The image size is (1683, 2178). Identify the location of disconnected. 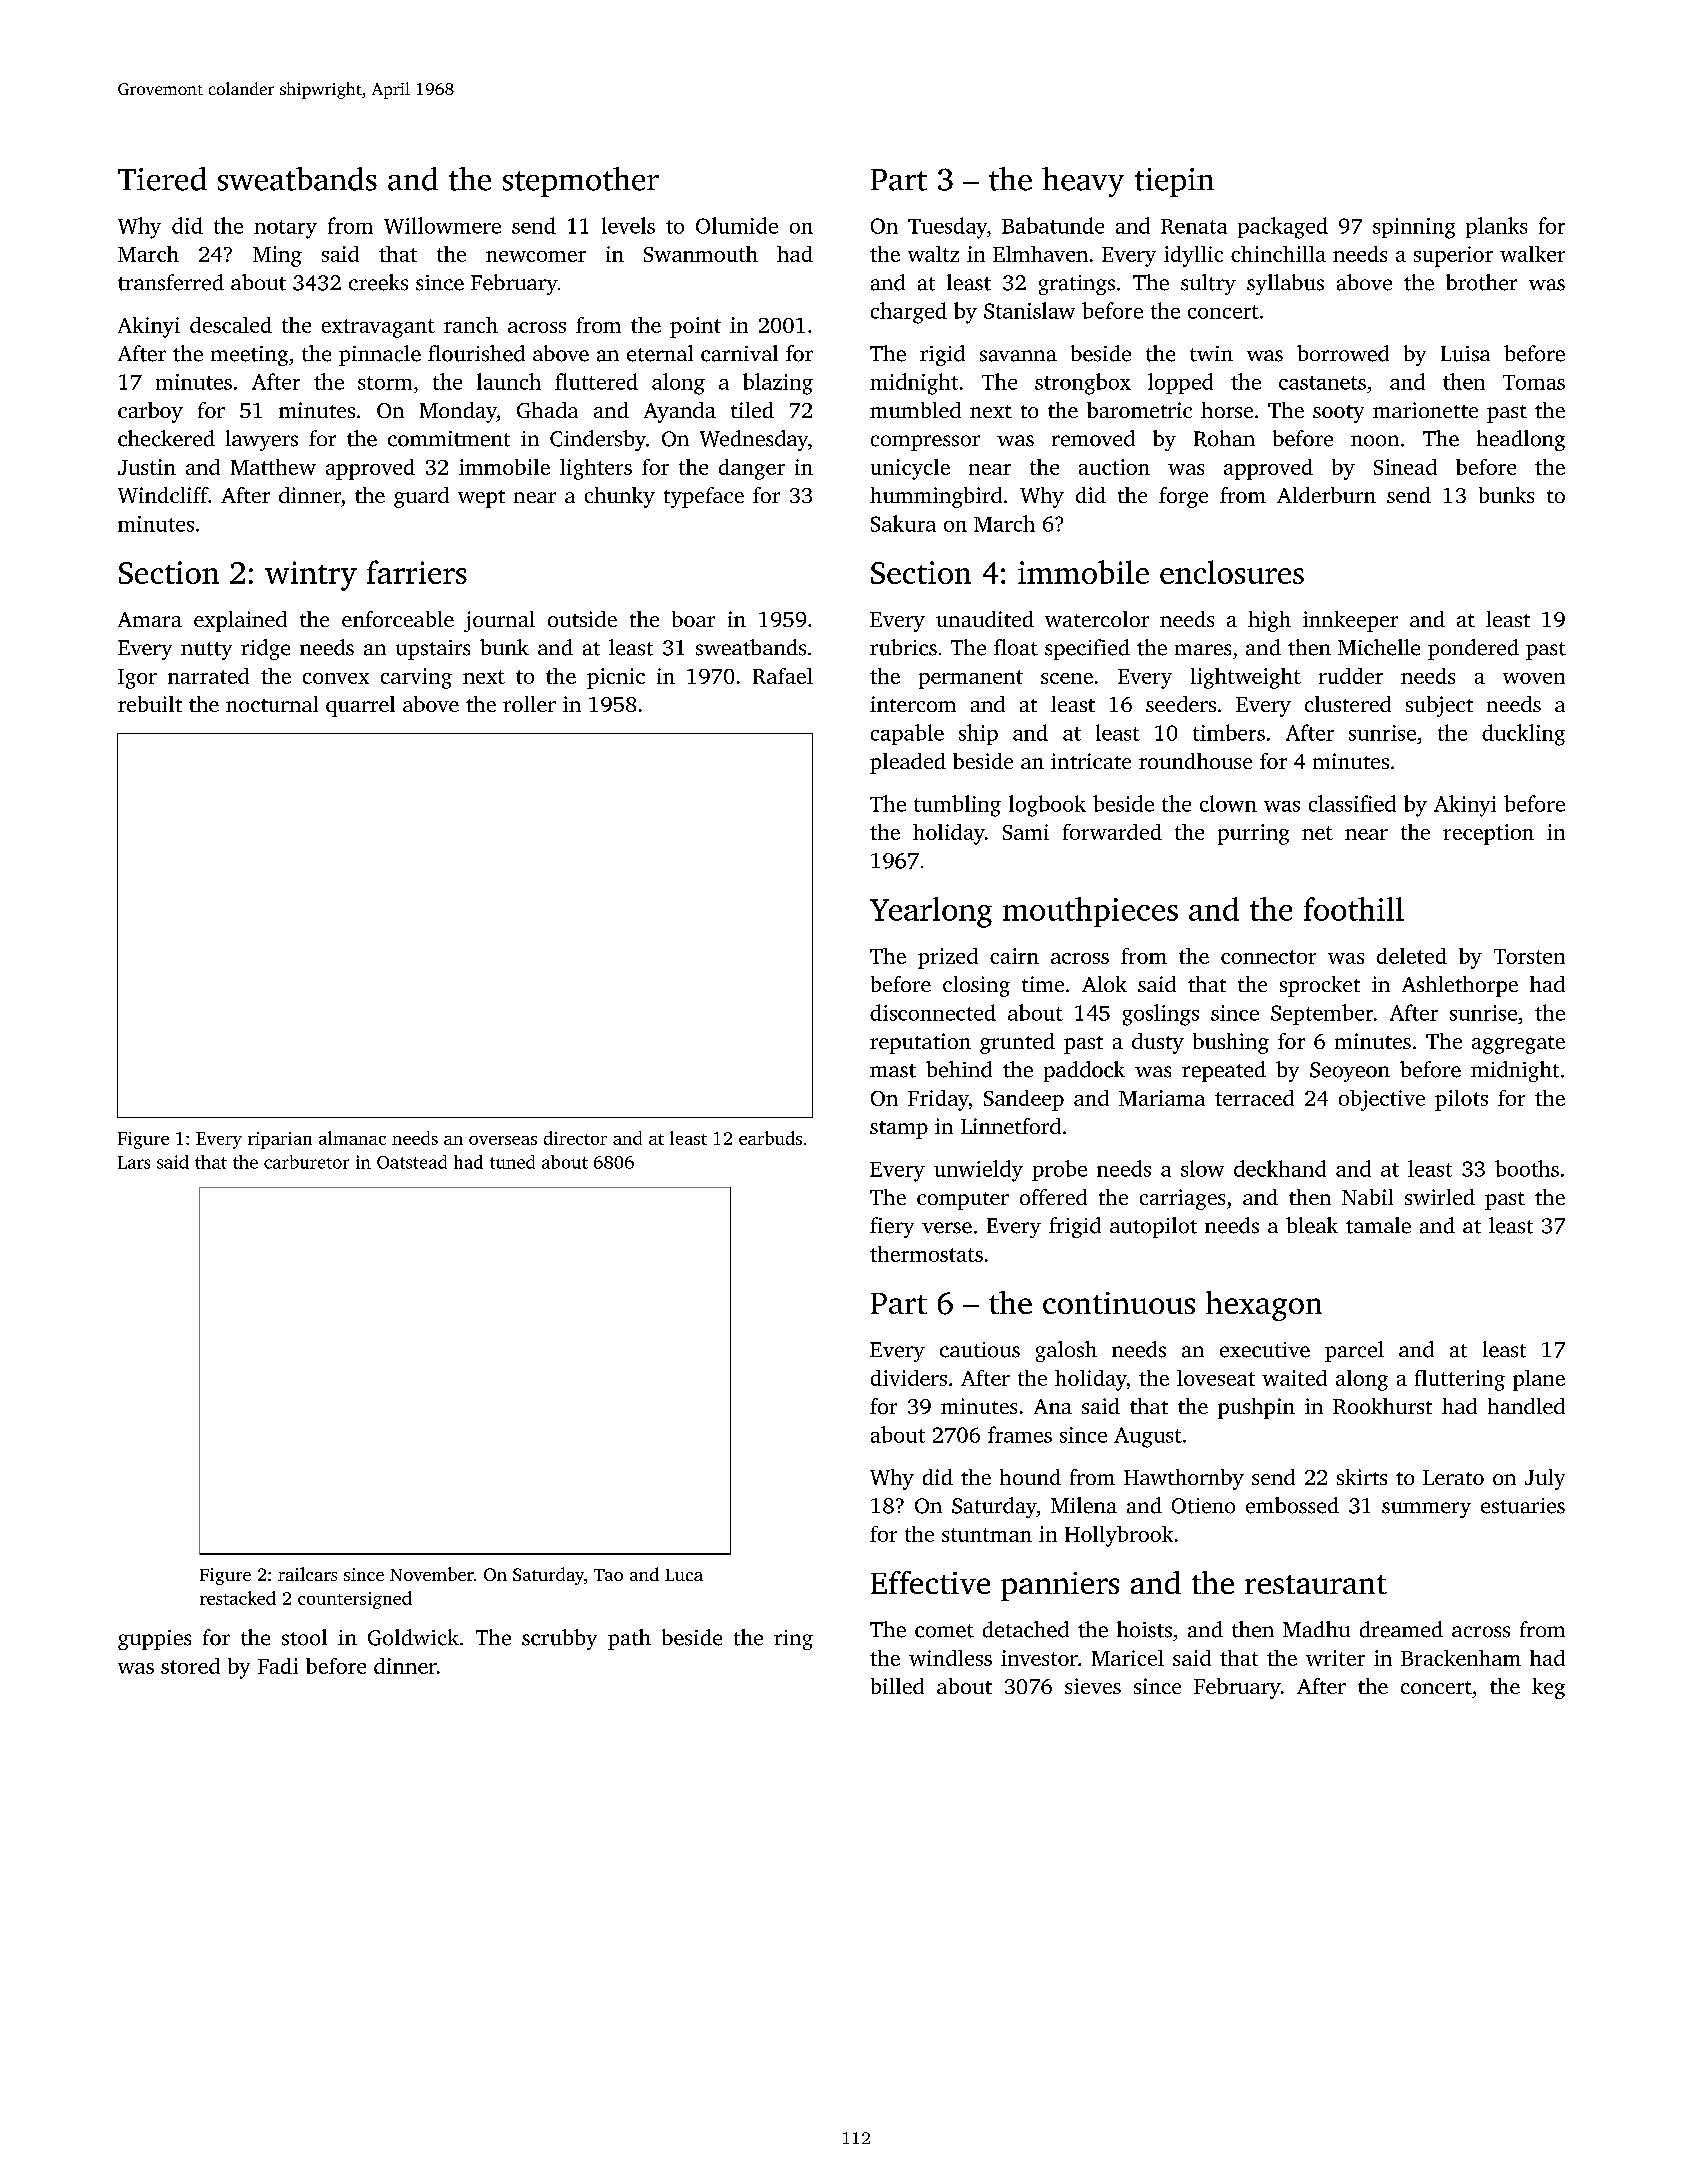
(933, 1012).
